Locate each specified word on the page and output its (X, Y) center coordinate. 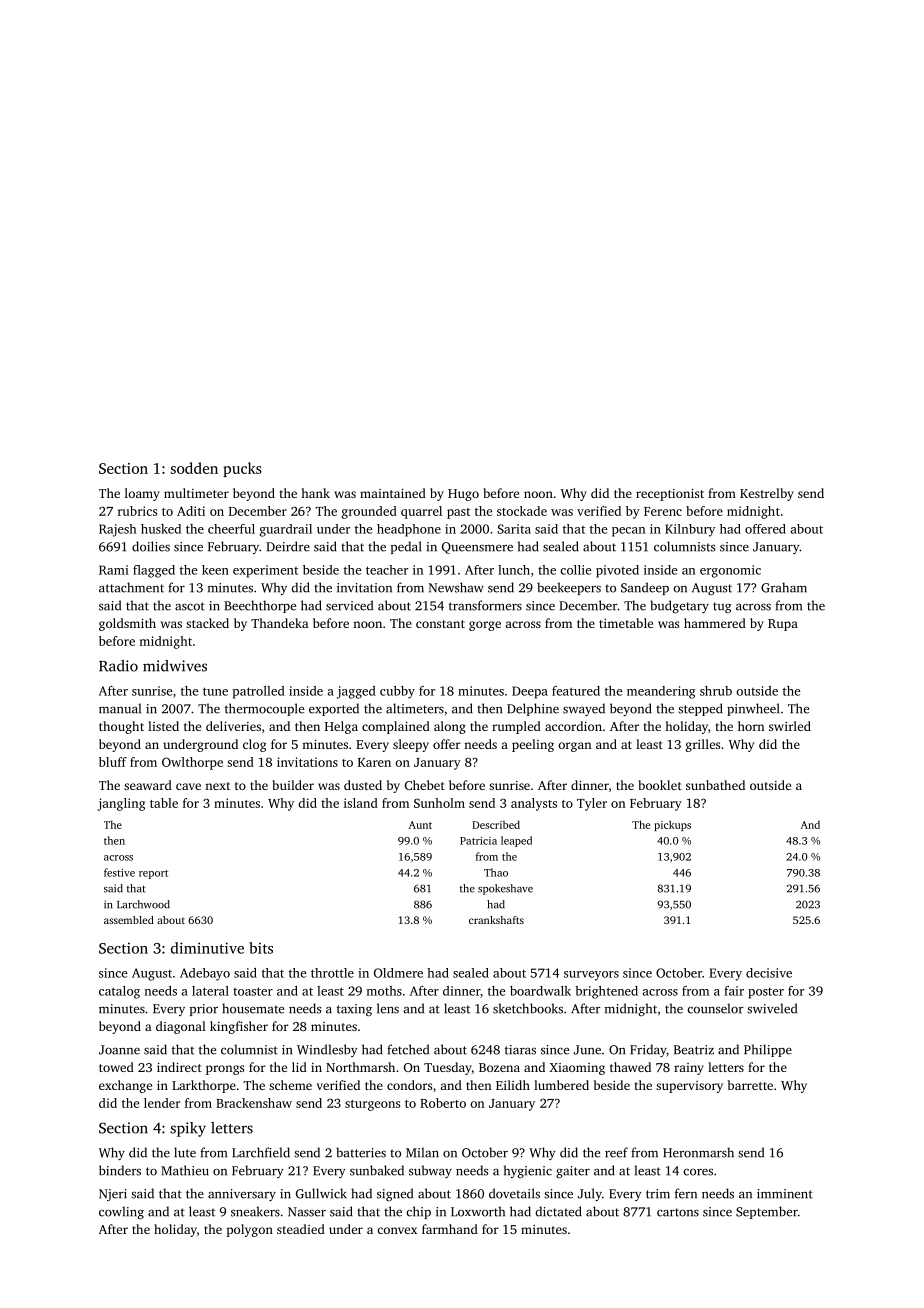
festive (119, 872)
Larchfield (261, 1152)
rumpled (516, 727)
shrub (716, 691)
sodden (194, 468)
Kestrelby (767, 494)
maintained (393, 493)
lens (388, 1008)
